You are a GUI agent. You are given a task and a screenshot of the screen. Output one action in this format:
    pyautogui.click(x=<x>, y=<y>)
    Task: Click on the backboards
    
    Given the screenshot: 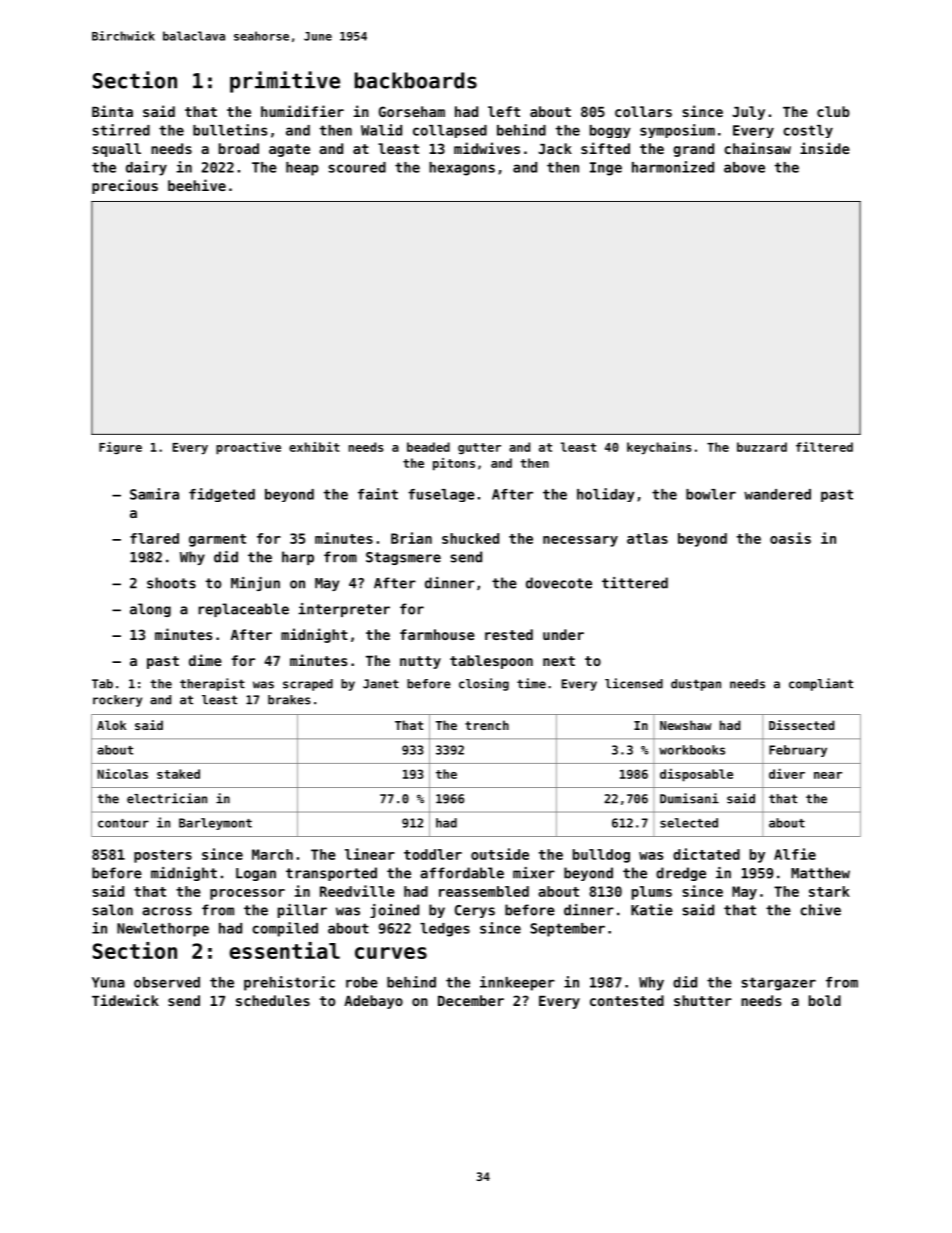 What is the action you would take?
    pyautogui.click(x=416, y=80)
